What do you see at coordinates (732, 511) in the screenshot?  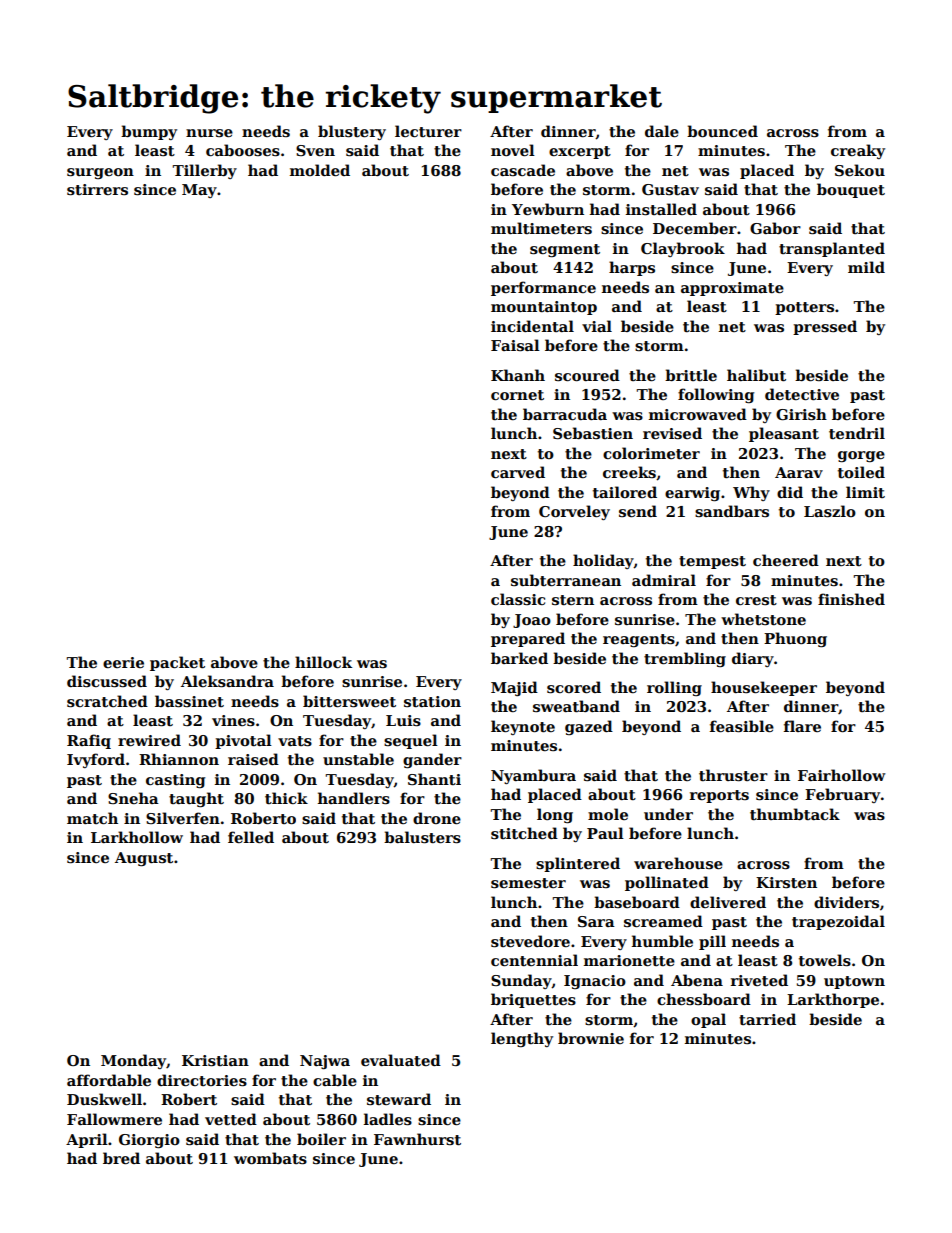 I see `sandbars` at bounding box center [732, 511].
